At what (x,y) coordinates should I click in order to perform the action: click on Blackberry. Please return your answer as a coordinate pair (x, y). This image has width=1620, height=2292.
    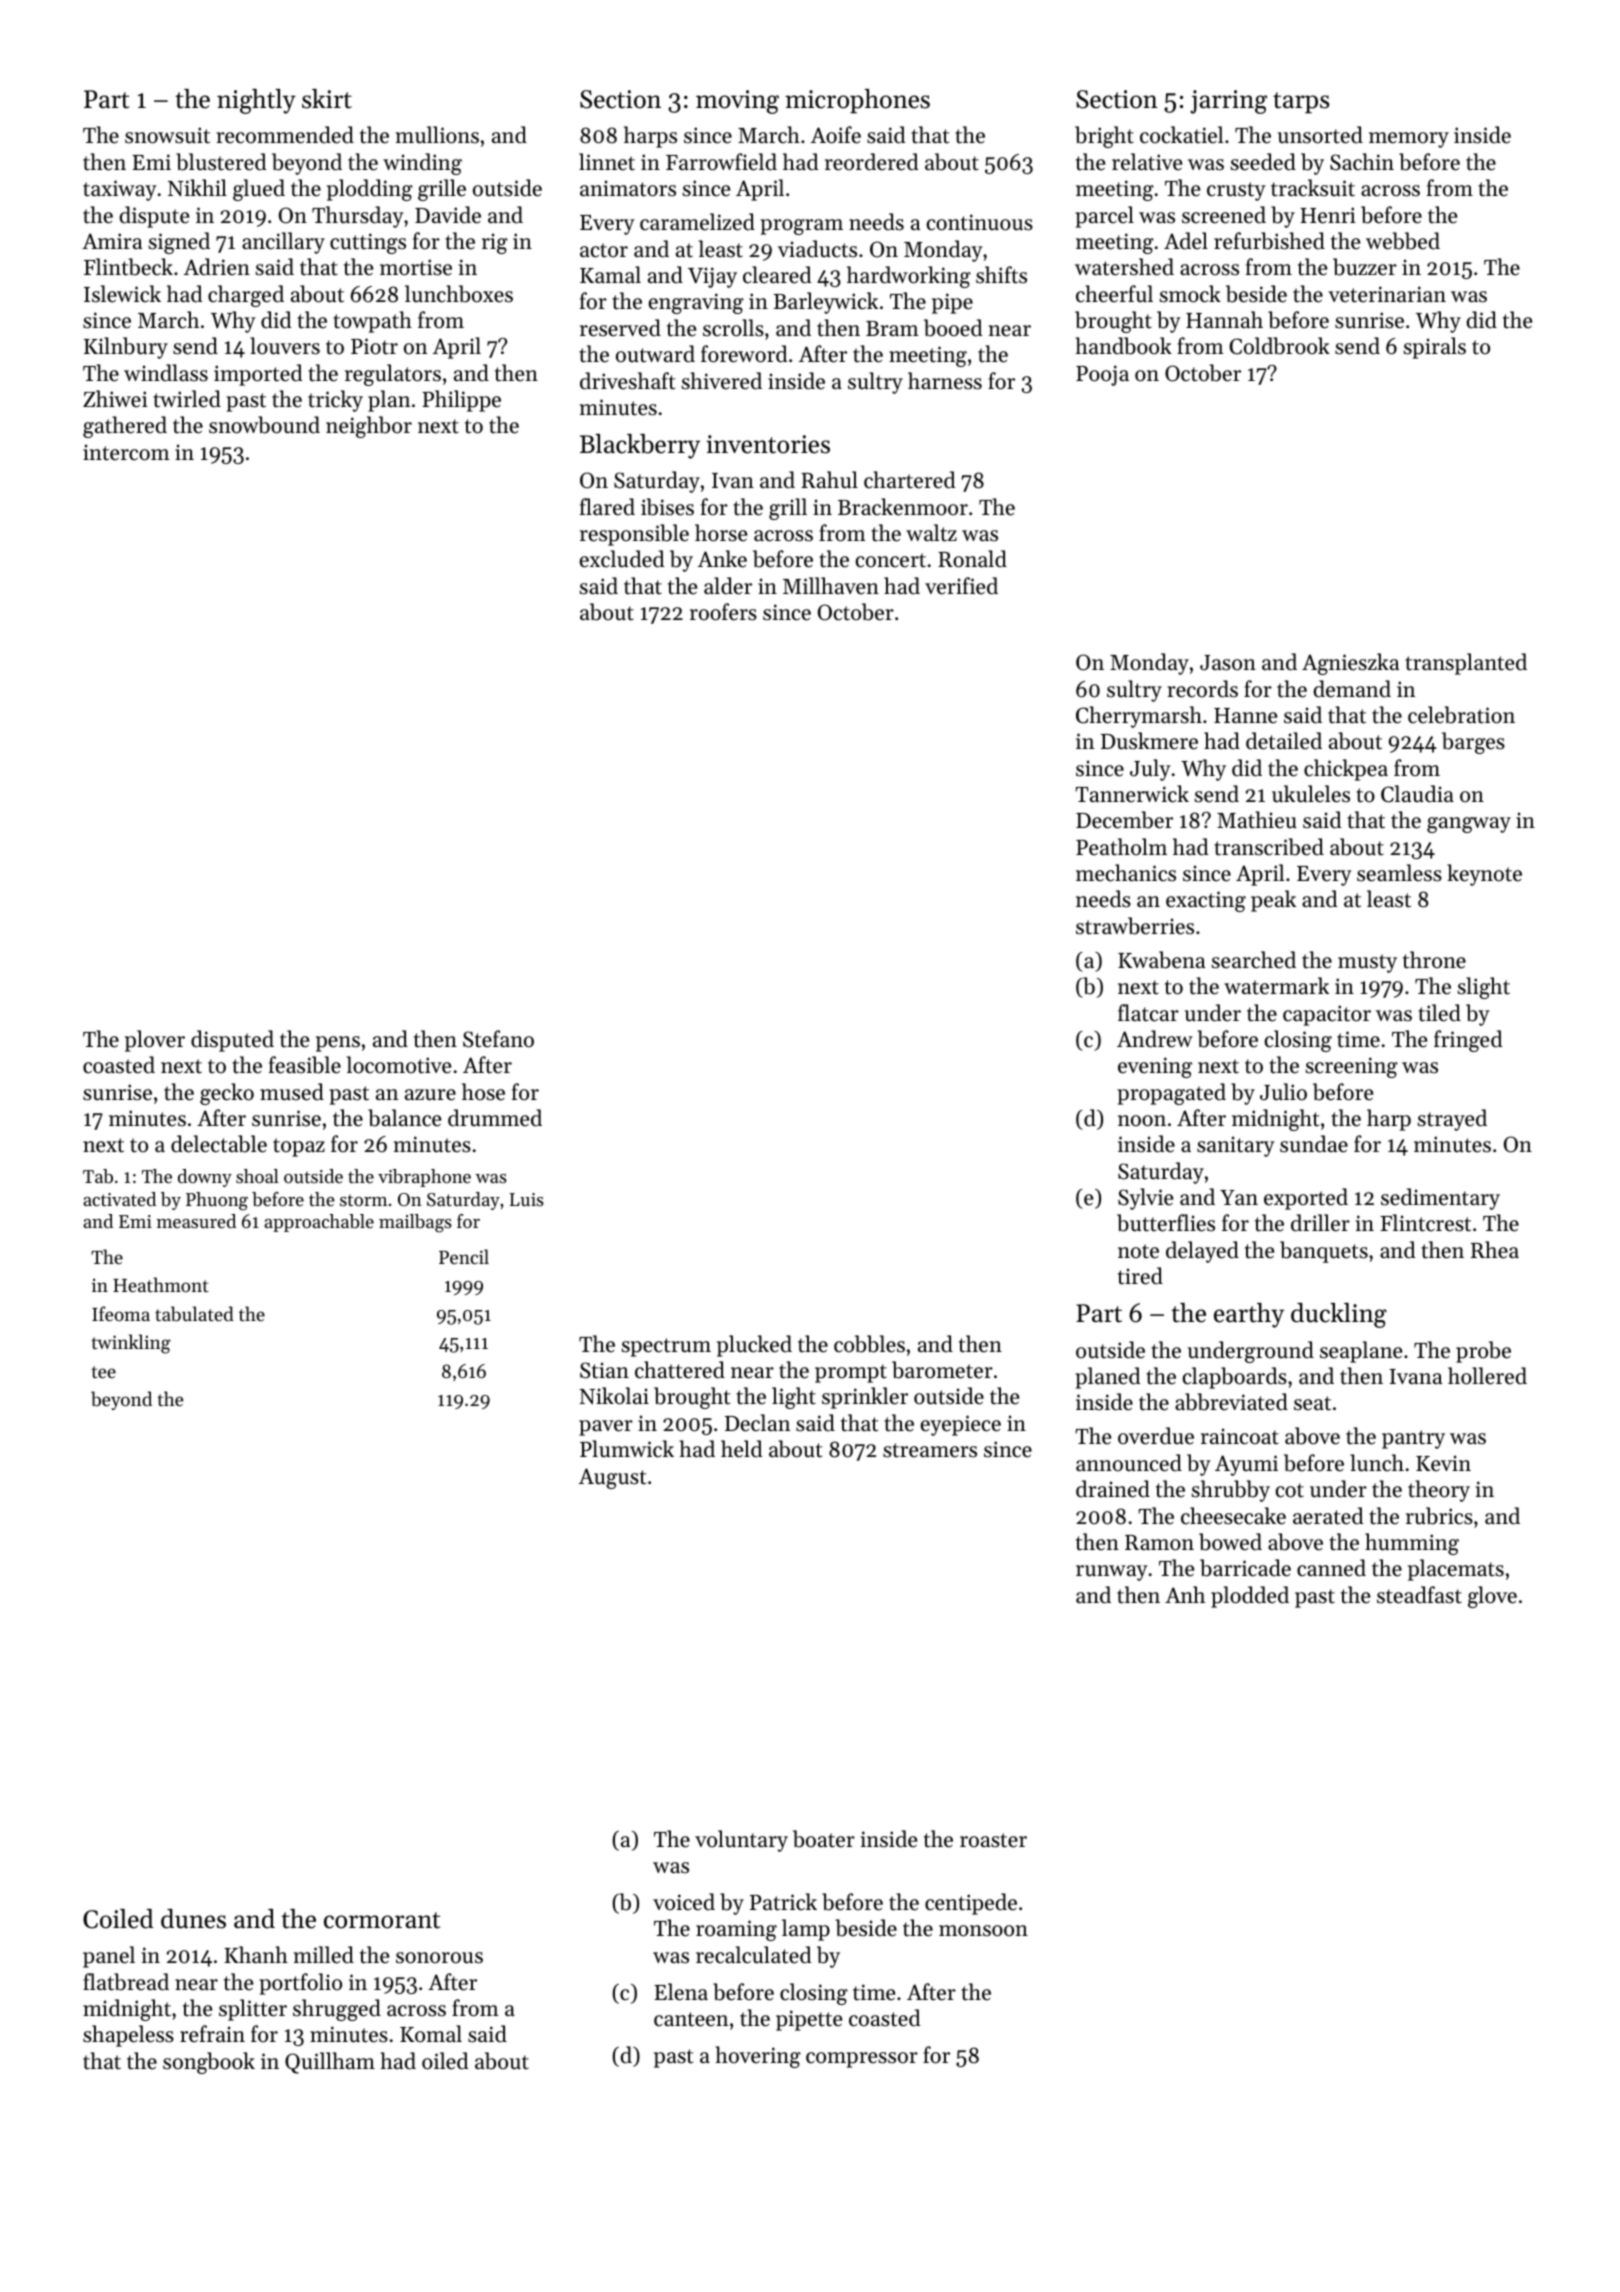
    Looking at the image, I should click on (640, 446).
